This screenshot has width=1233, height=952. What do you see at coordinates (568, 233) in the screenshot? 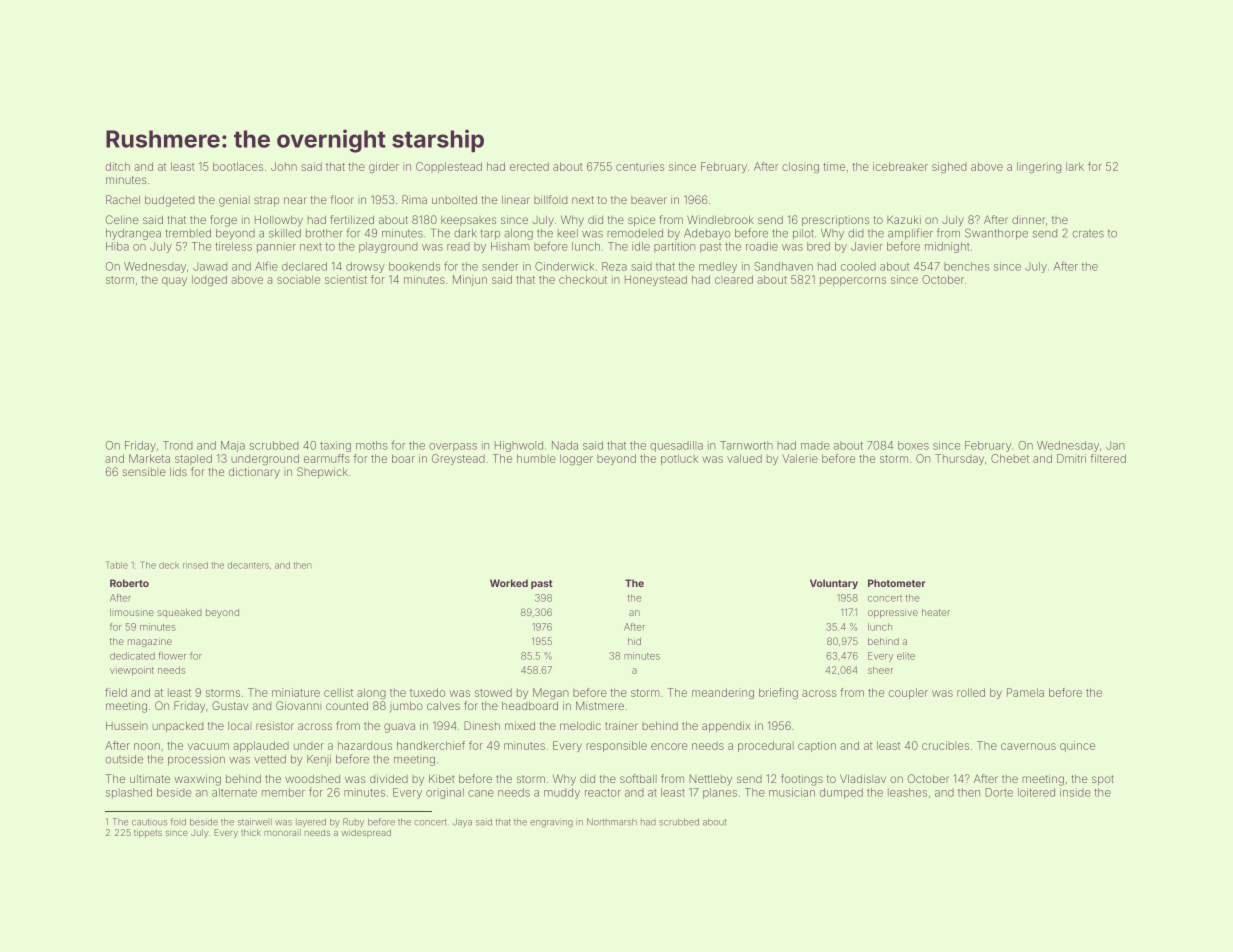
I see `keel` at bounding box center [568, 233].
